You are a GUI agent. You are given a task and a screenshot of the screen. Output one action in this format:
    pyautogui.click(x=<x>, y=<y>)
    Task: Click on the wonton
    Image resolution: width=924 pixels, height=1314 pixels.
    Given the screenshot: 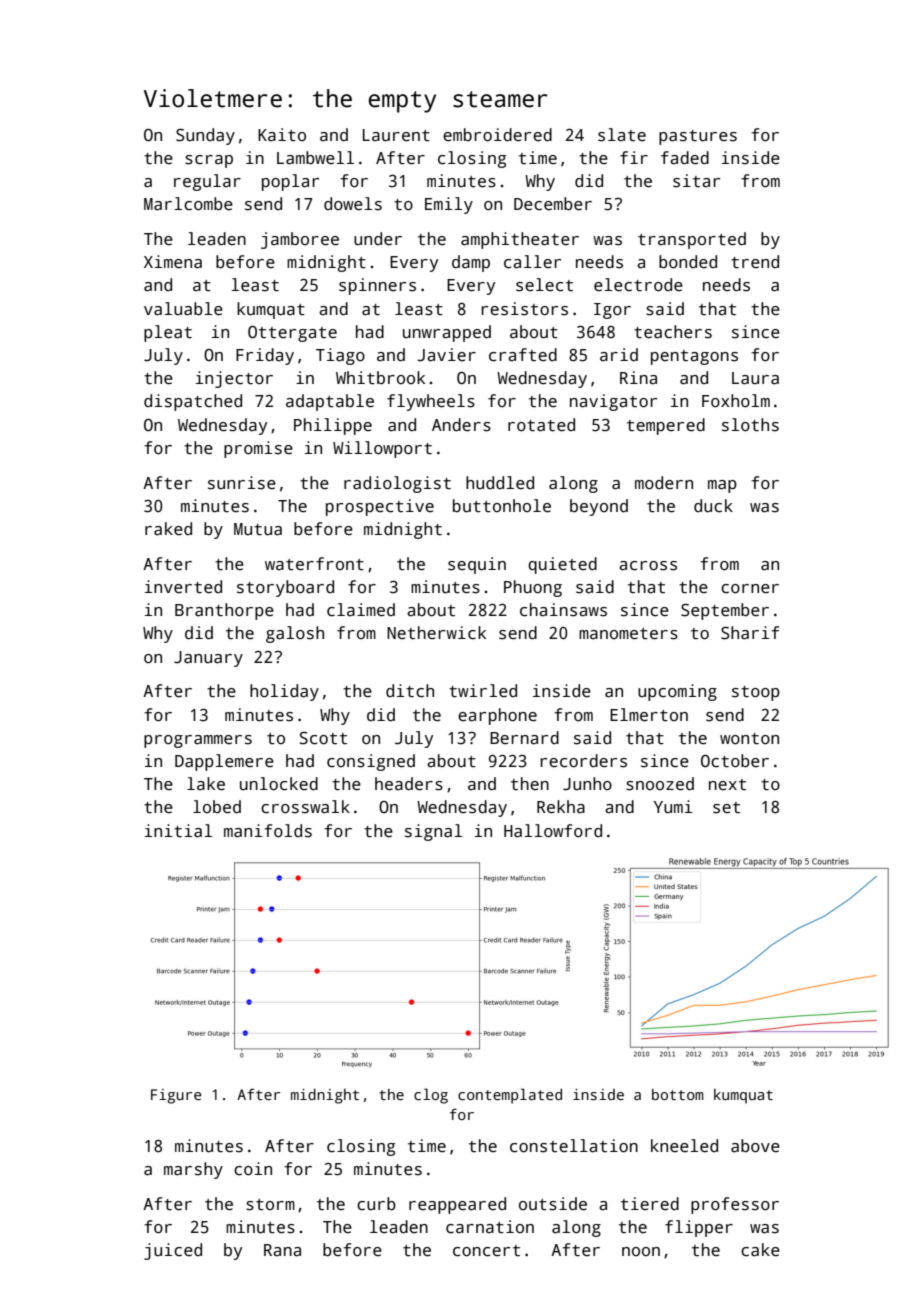 What is the action you would take?
    pyautogui.click(x=749, y=739)
